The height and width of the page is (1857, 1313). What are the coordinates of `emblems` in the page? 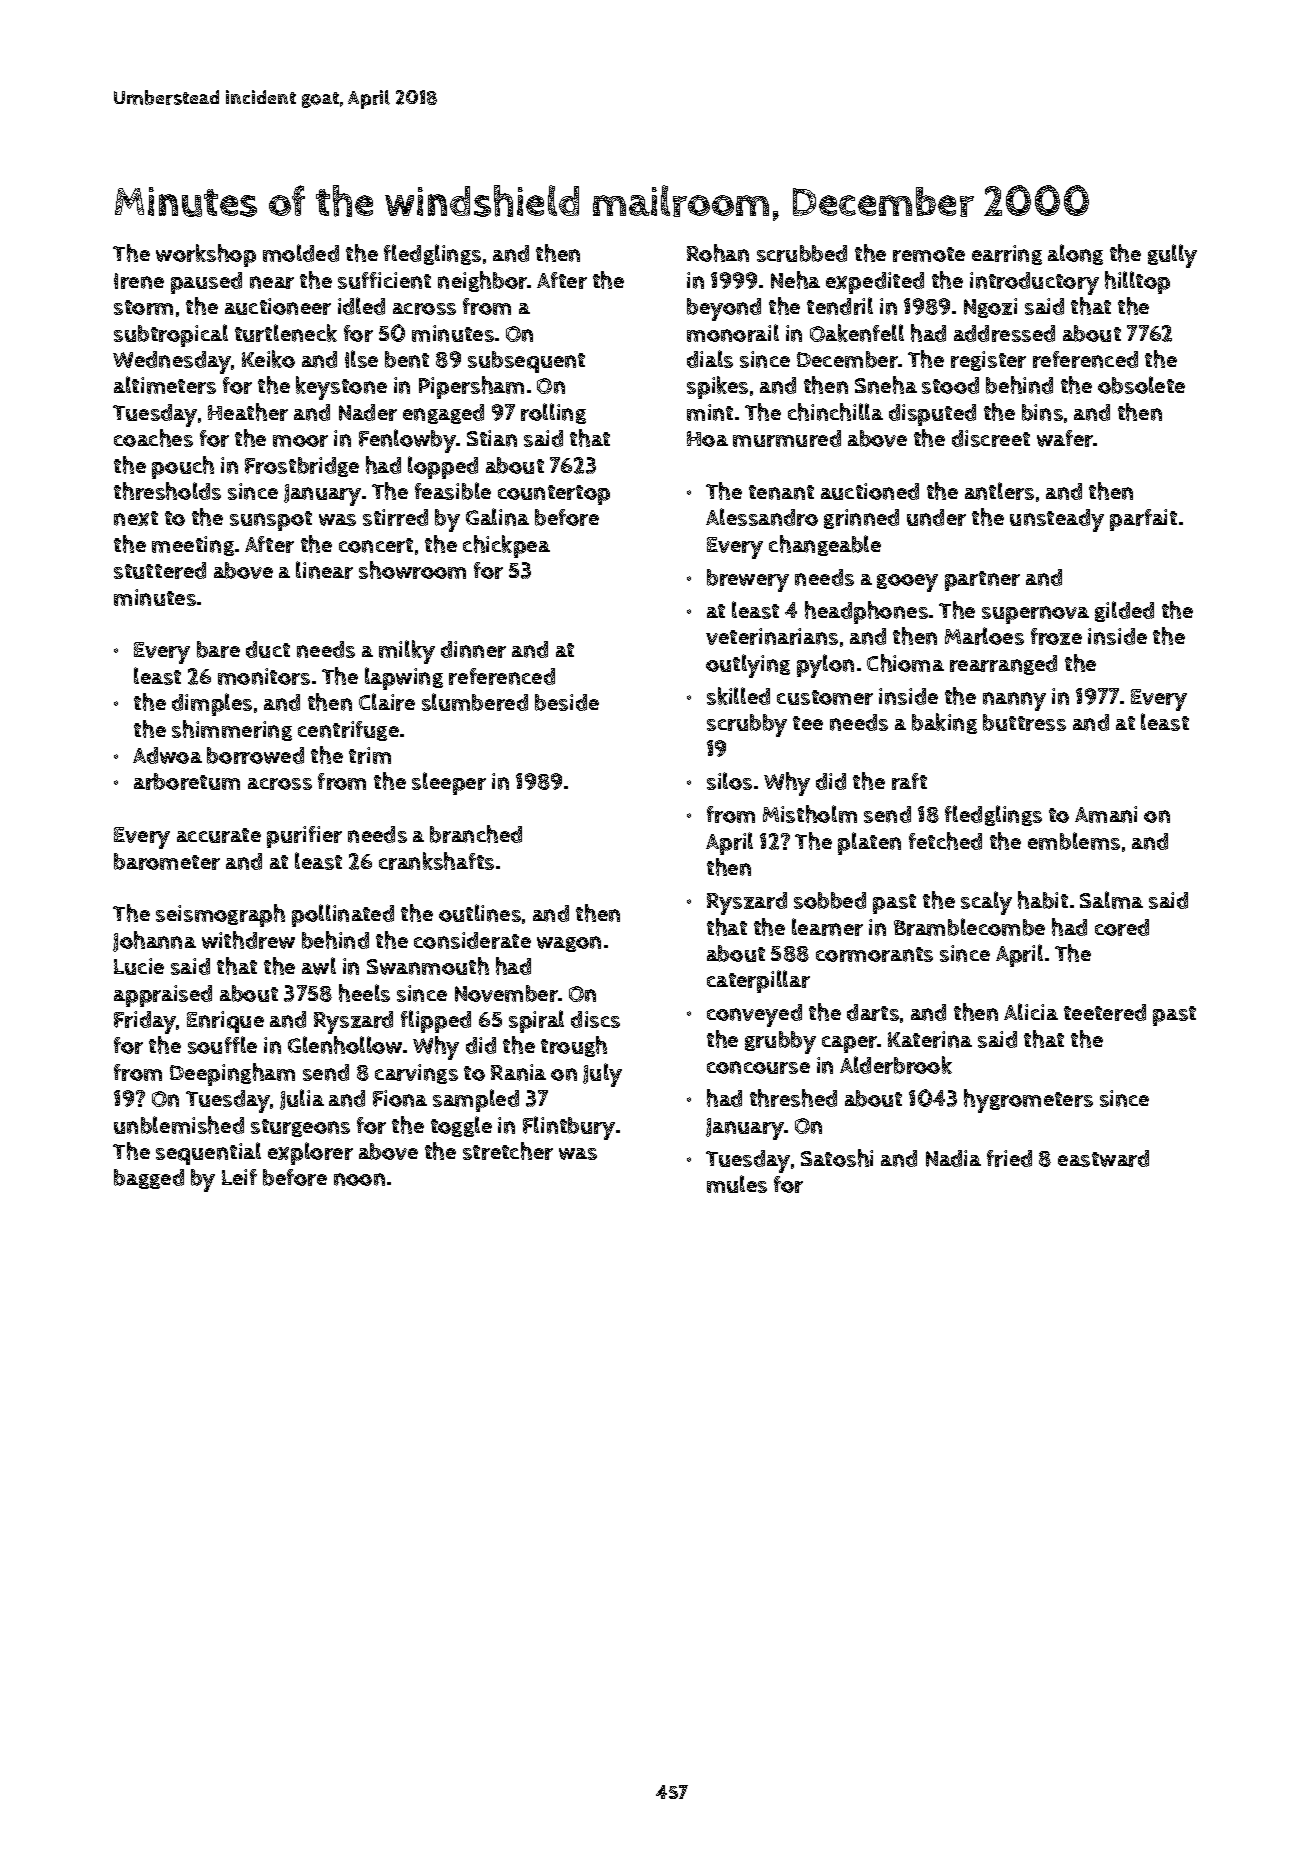 It's located at (1074, 841).
